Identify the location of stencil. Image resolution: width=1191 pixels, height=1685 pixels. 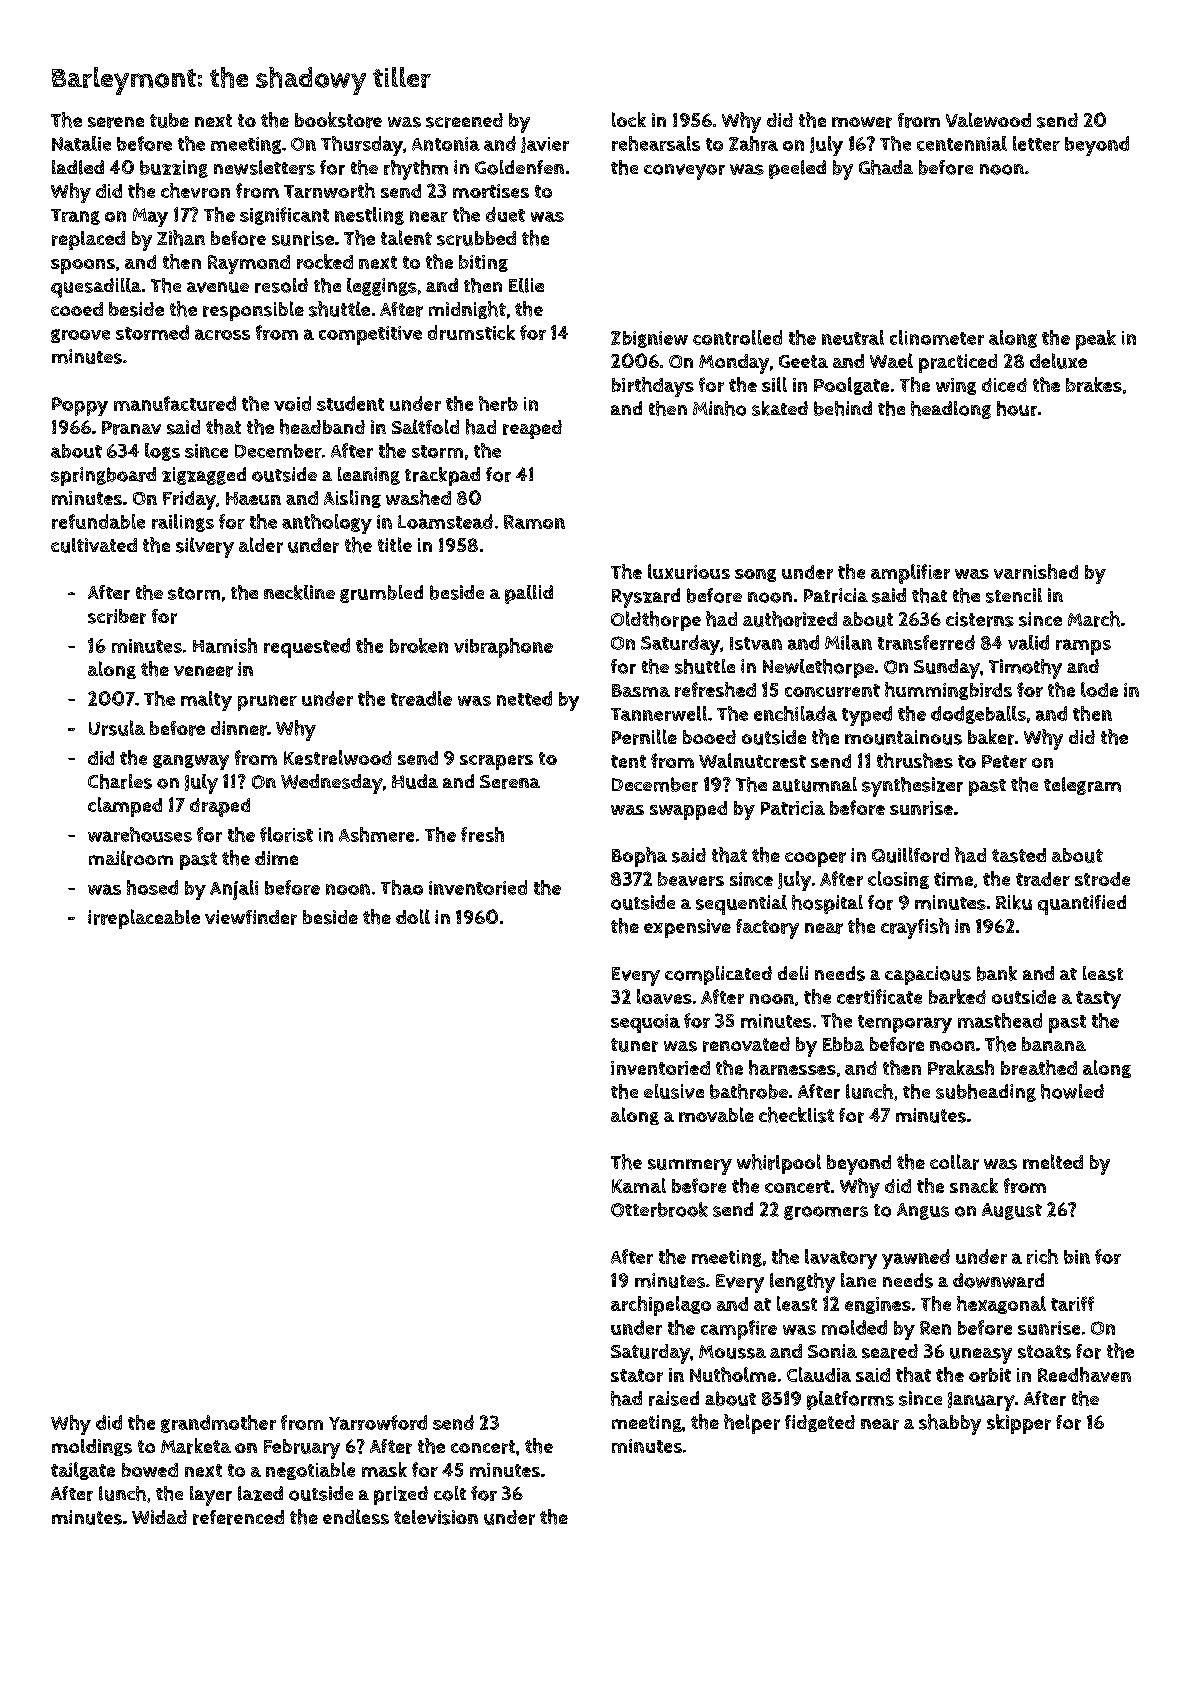
(1014, 595).
